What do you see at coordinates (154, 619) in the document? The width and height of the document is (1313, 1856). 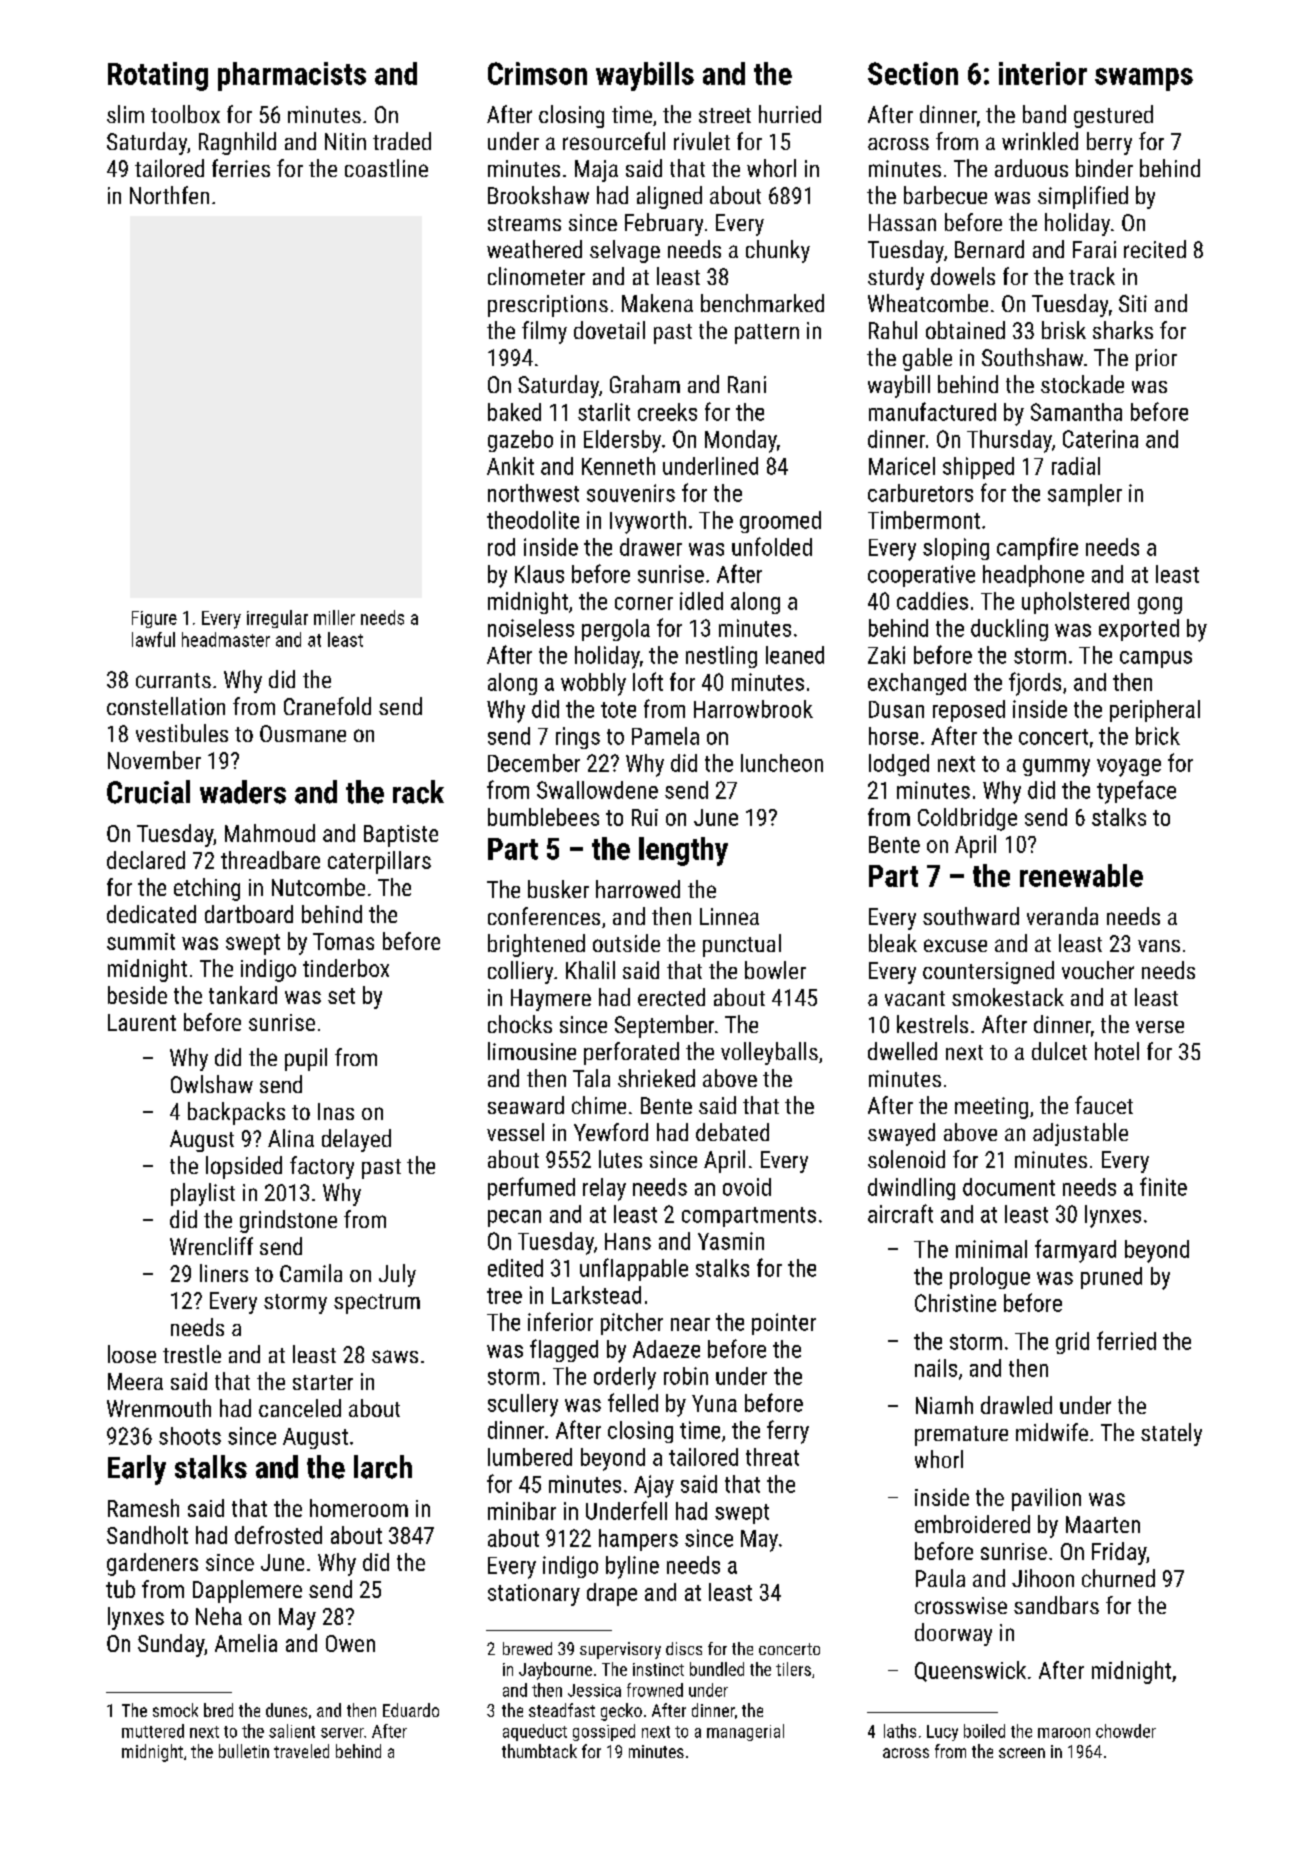 I see `Figure` at bounding box center [154, 619].
